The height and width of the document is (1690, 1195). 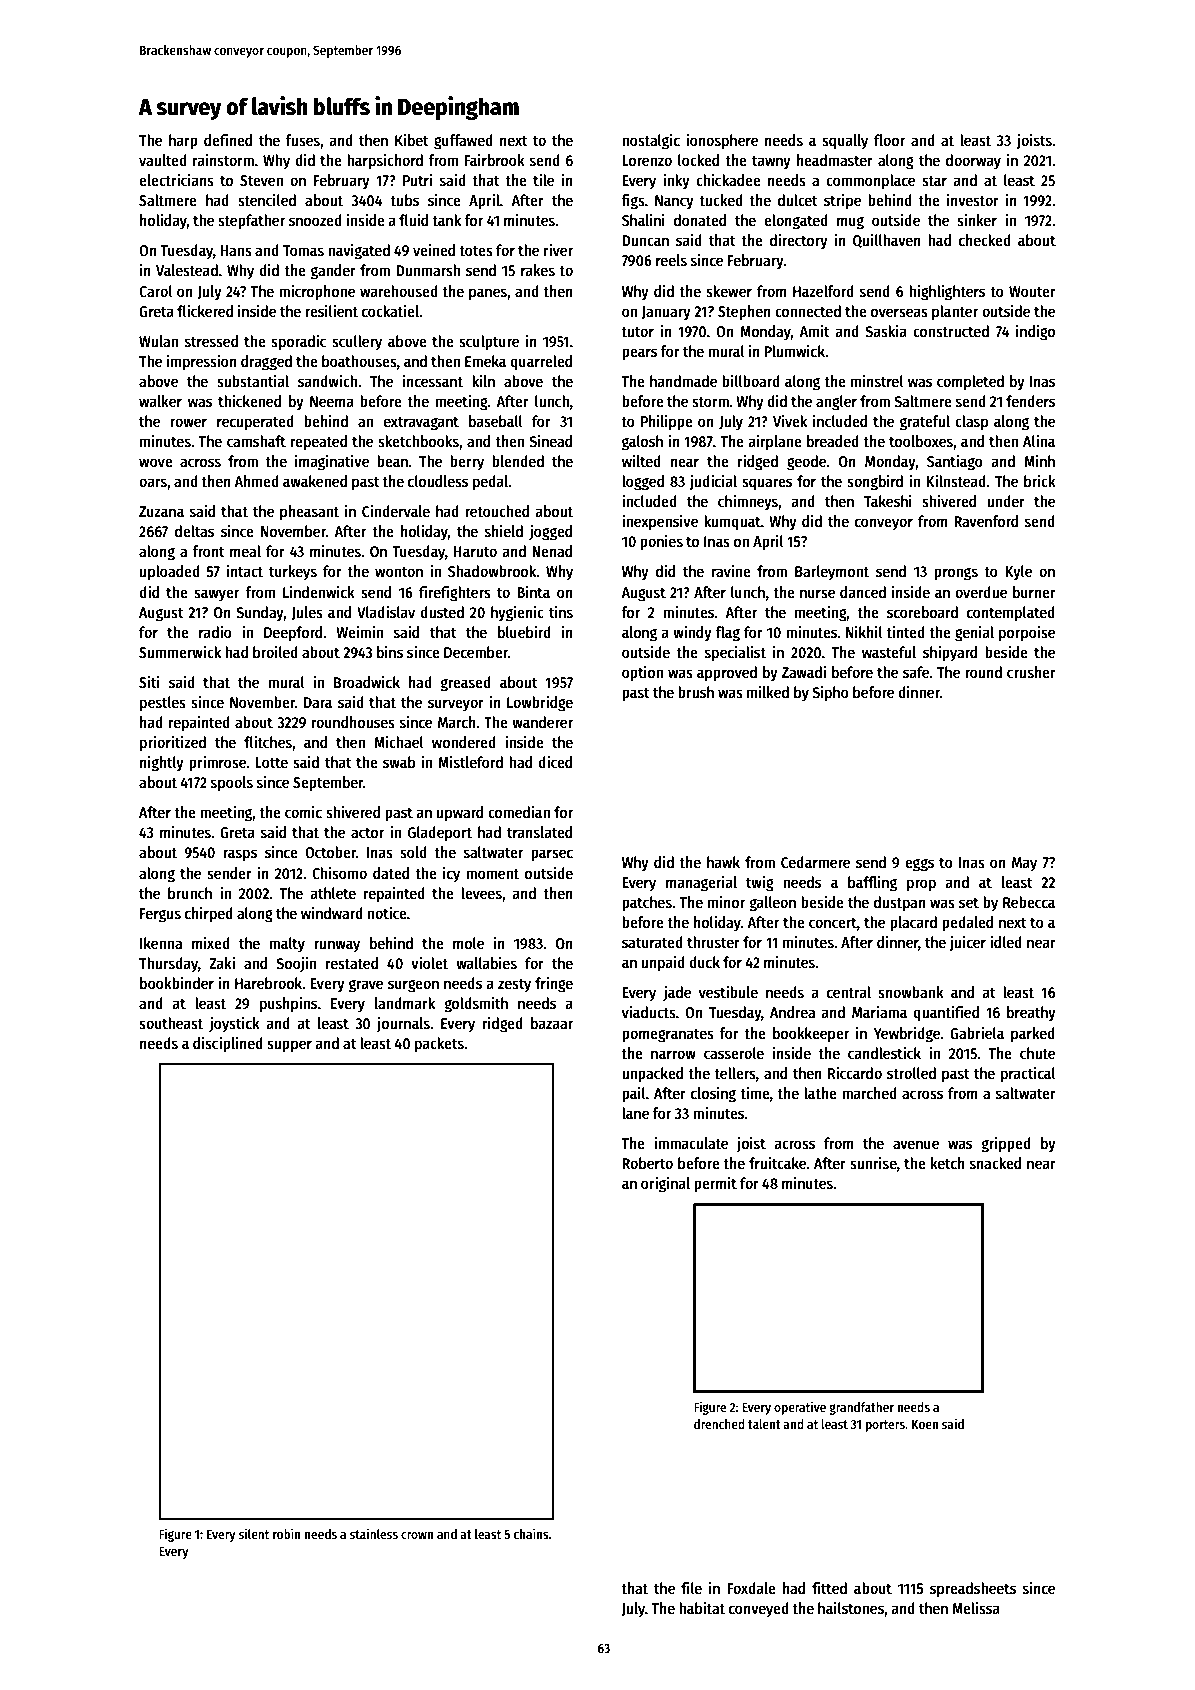 I want to click on checked, so click(x=985, y=240).
